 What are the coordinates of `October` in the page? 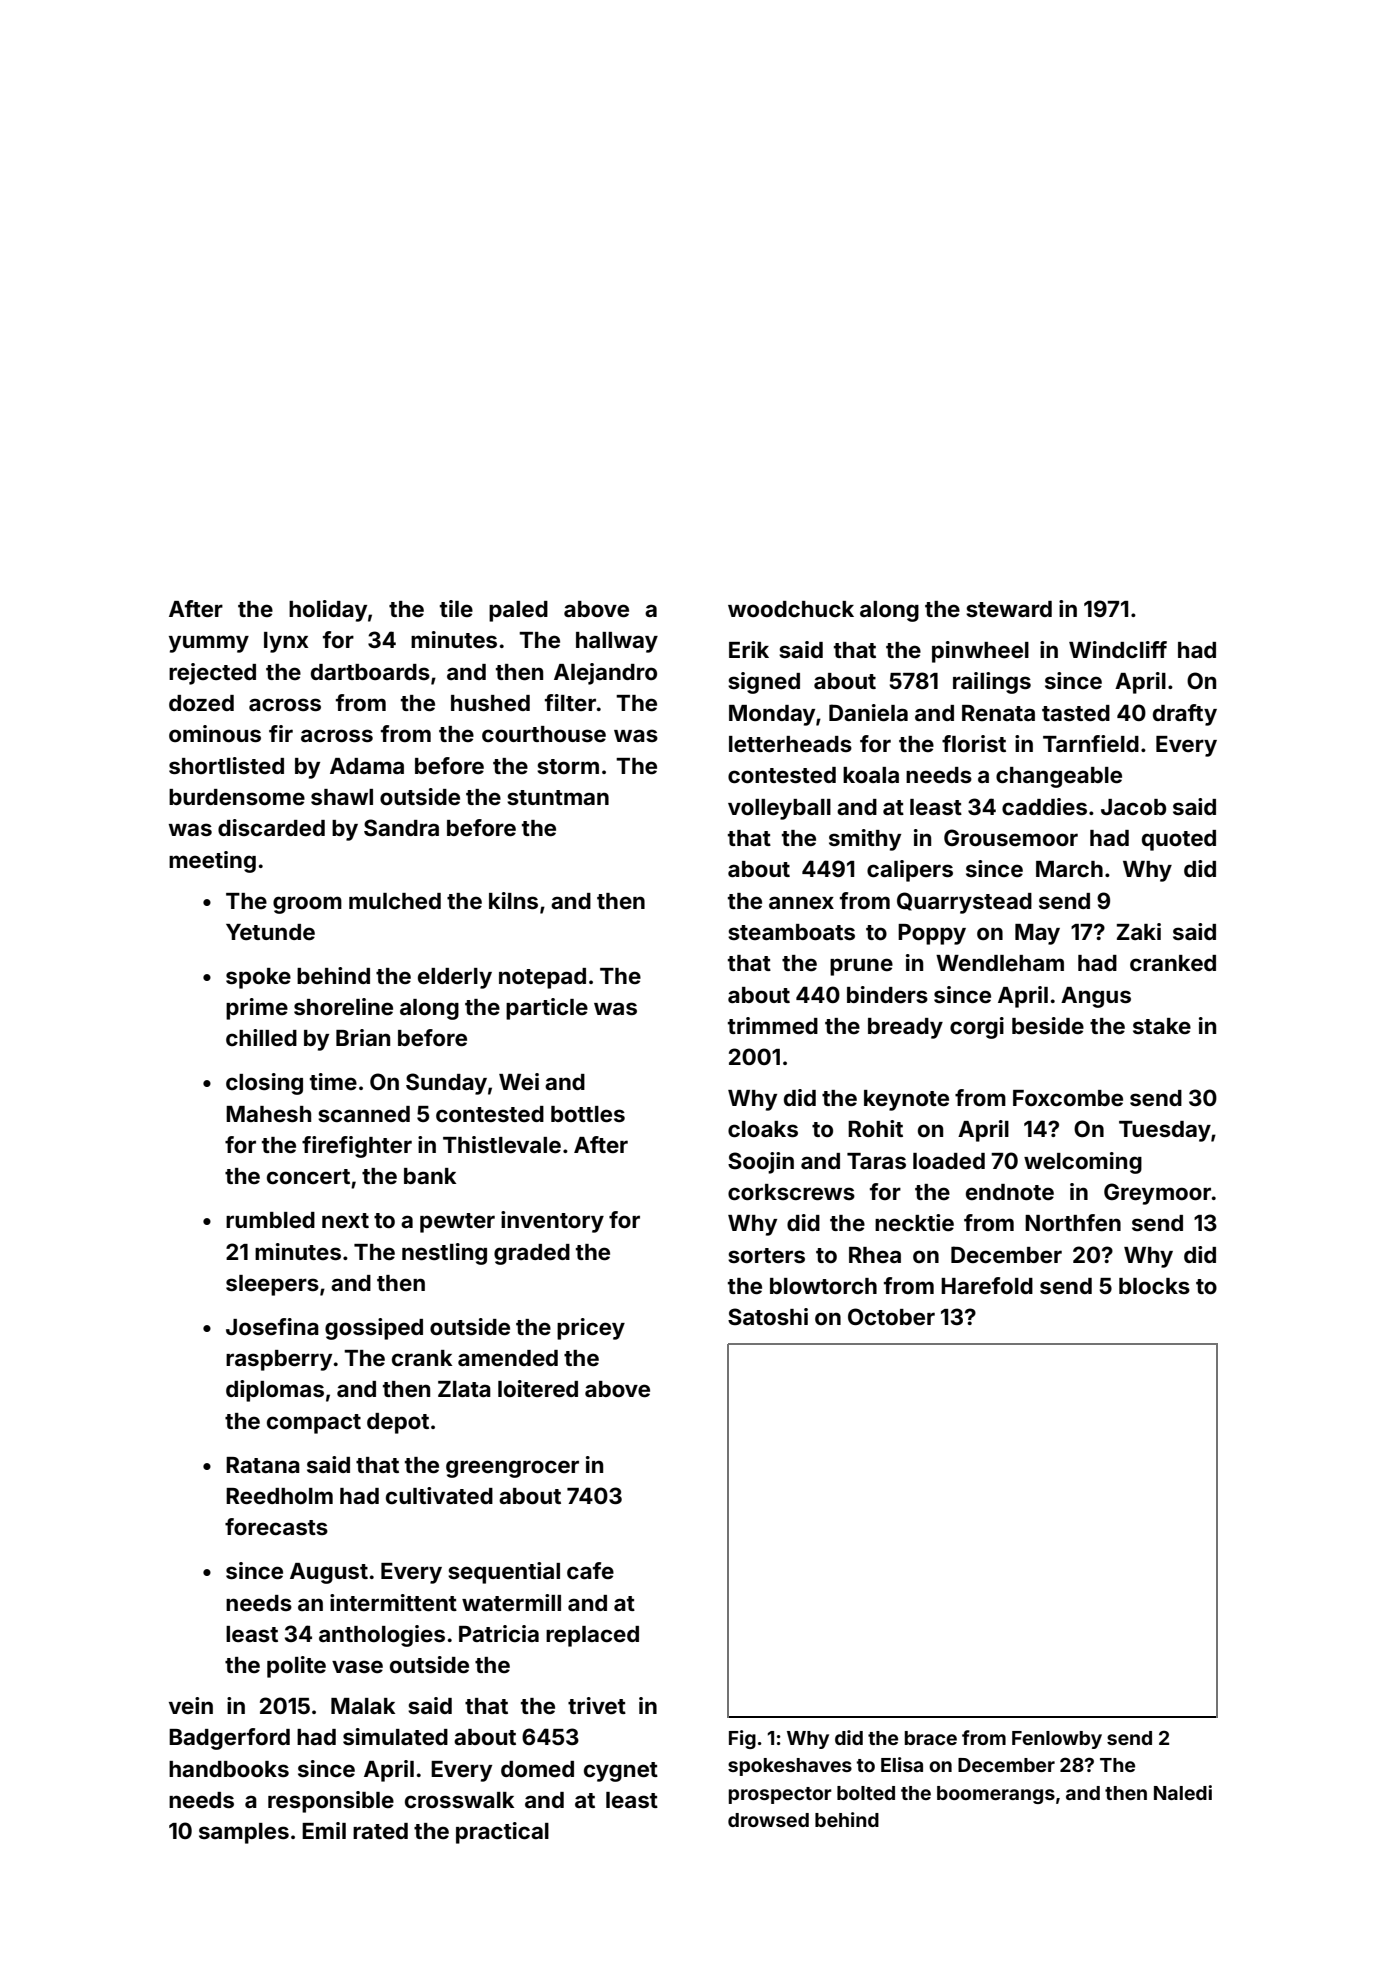 It's located at (891, 1316).
